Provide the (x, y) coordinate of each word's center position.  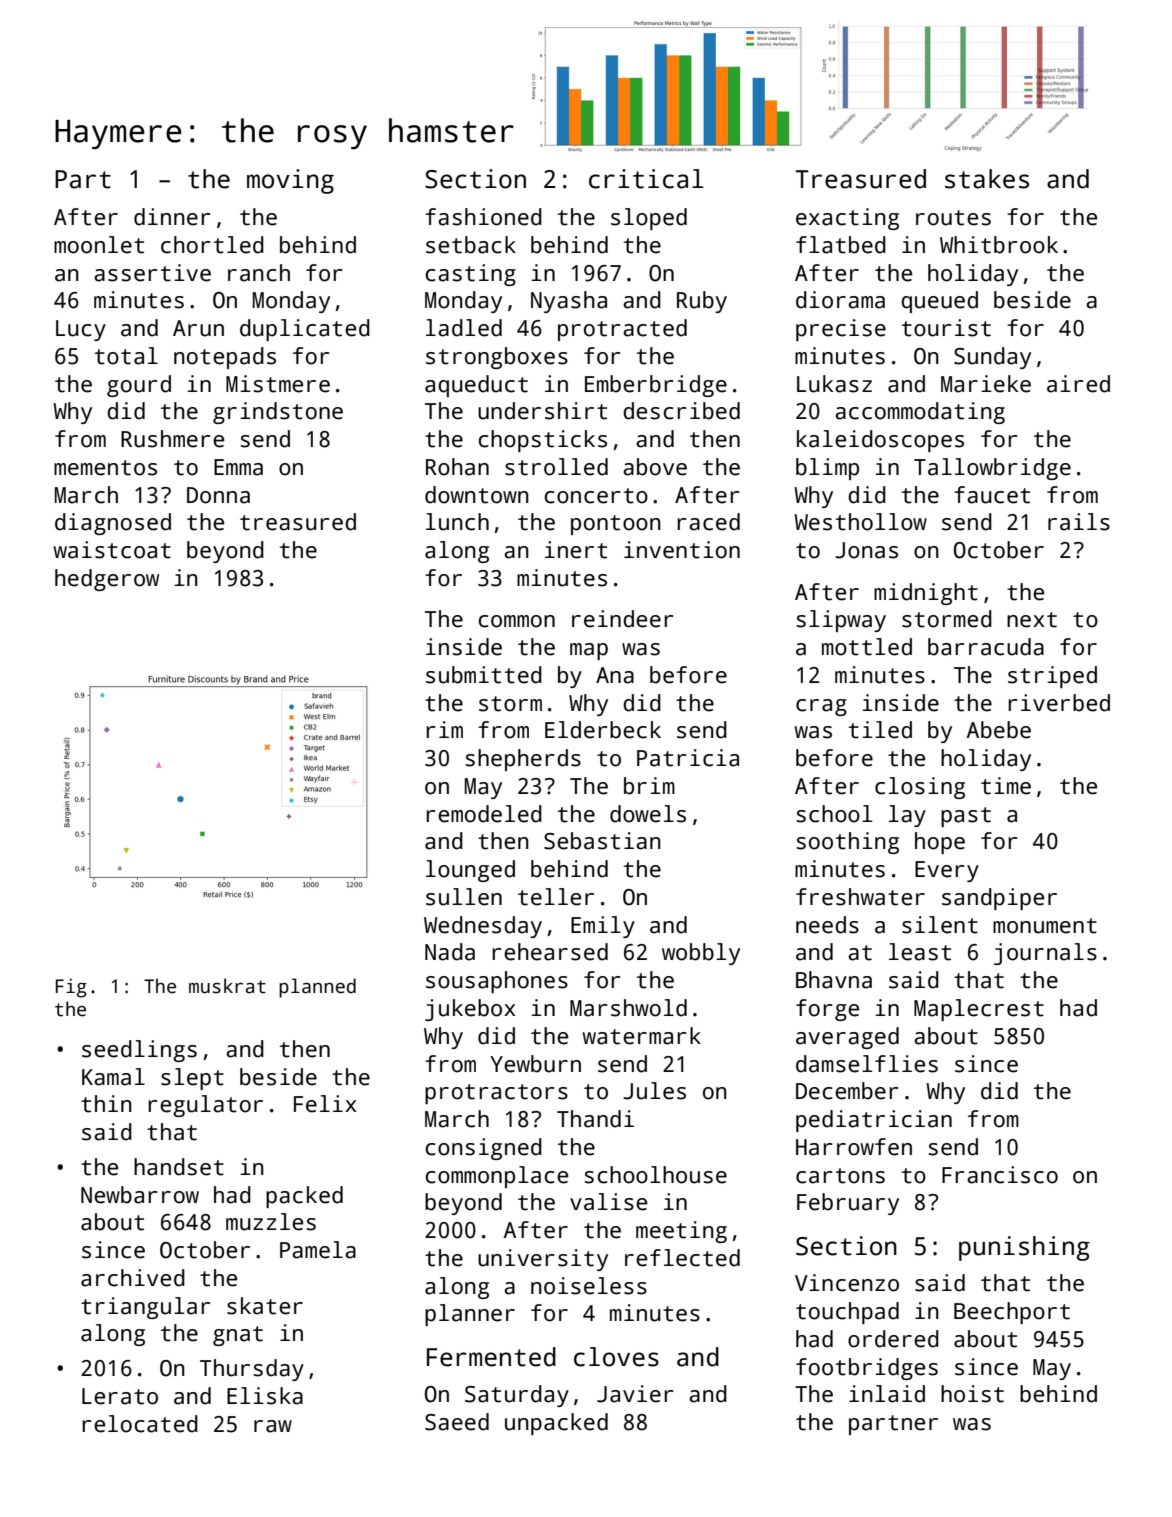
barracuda (986, 647)
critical (646, 179)
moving (290, 181)
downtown (477, 495)
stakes (987, 179)
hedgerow (107, 580)
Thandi (595, 1119)
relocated (140, 1424)
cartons (840, 1176)
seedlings (139, 1051)
